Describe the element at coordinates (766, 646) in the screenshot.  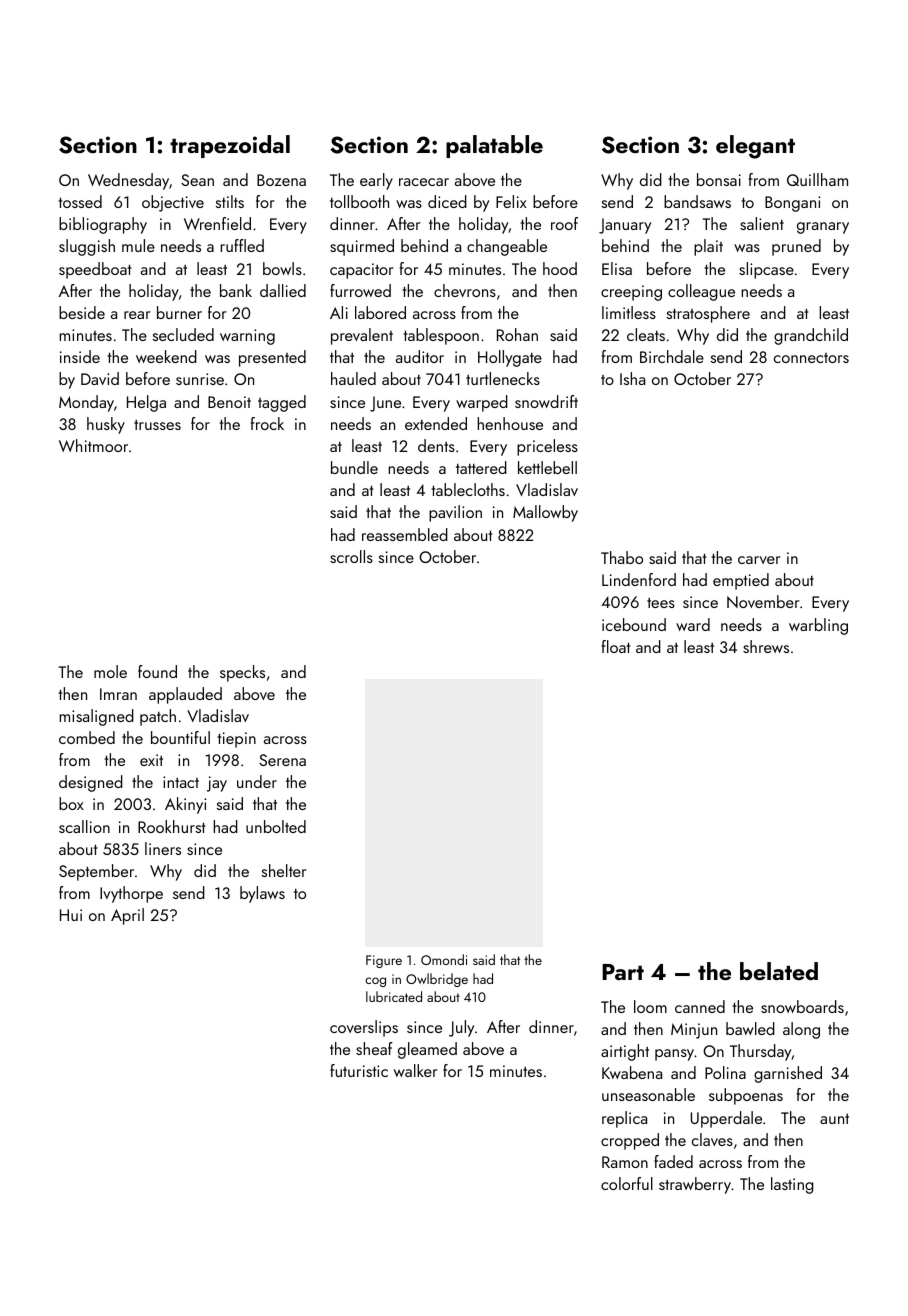
I see `shrews` at that location.
